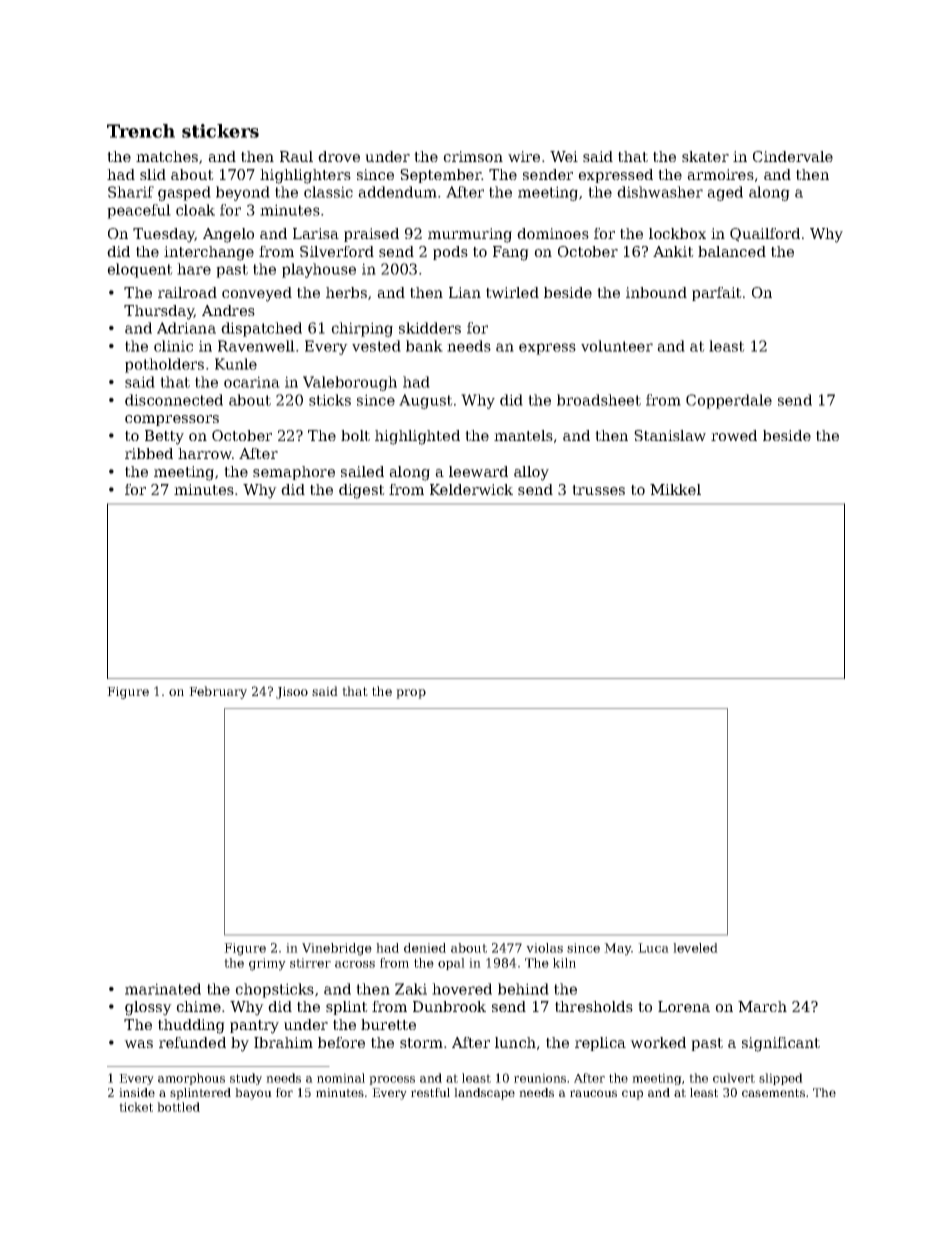 The height and width of the screenshot is (1233, 952). What do you see at coordinates (734, 1078) in the screenshot?
I see `culvert` at bounding box center [734, 1078].
